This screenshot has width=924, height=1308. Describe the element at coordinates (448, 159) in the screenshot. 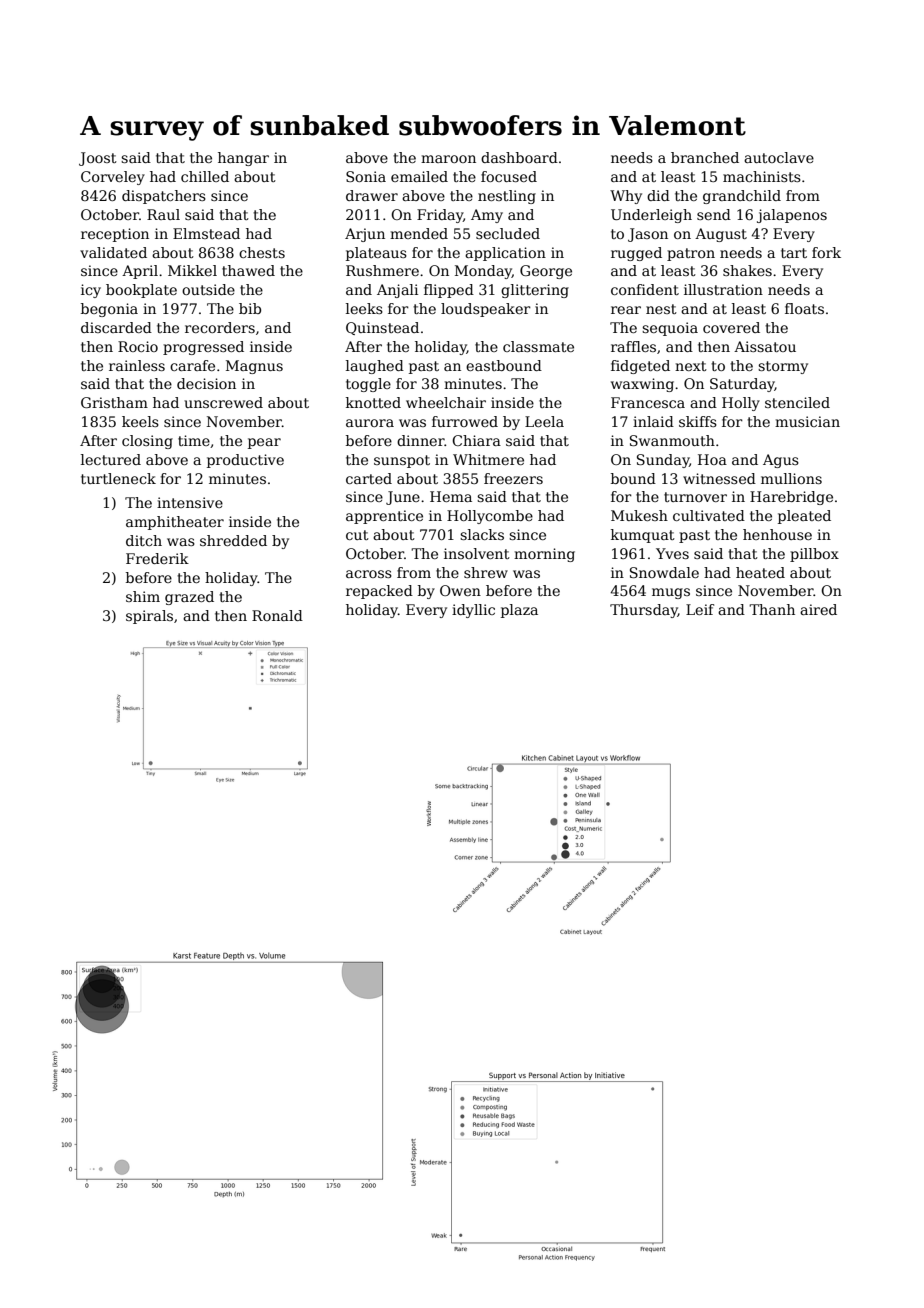

I see `maroon` at that location.
